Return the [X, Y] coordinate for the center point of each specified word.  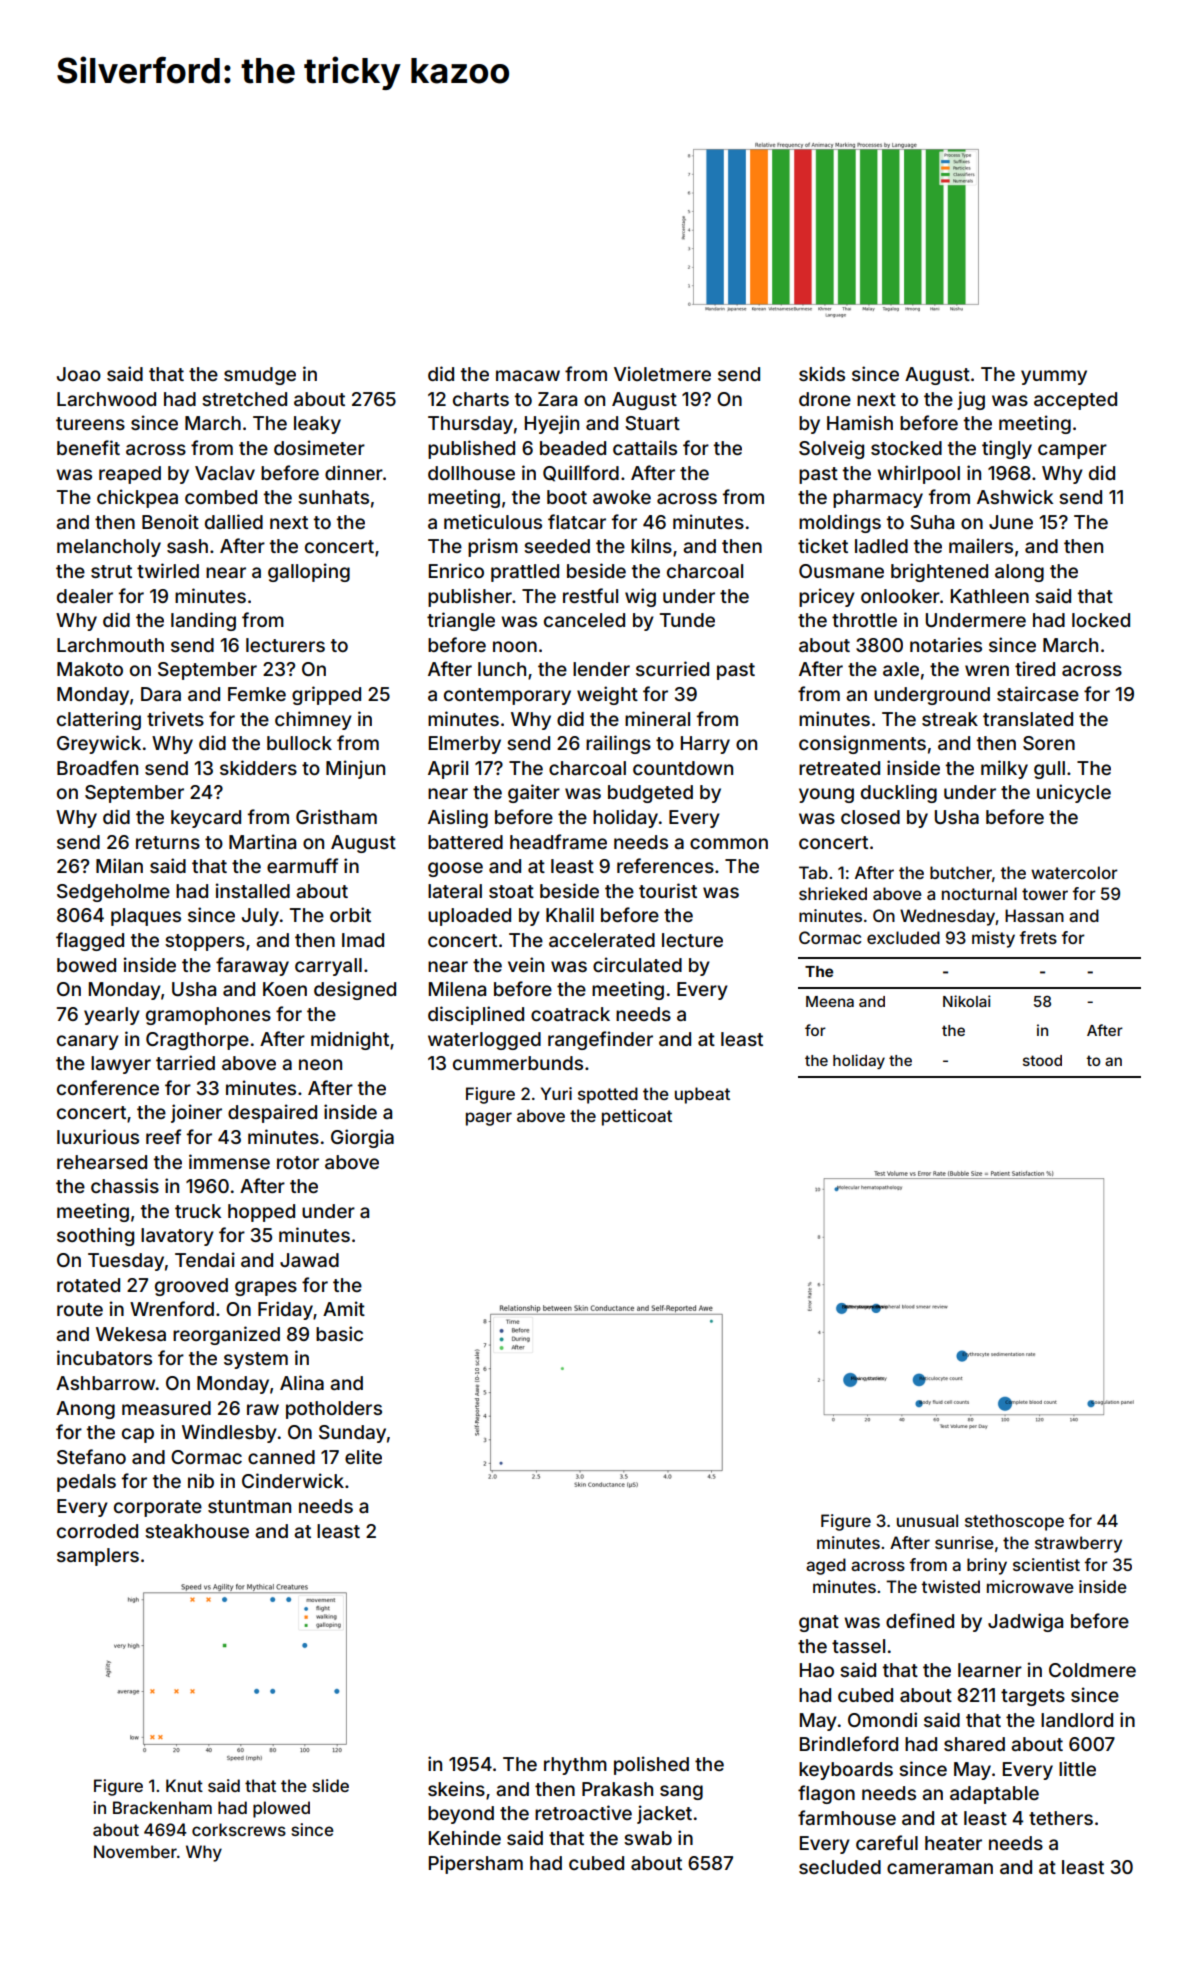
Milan [119, 865]
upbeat [702, 1095]
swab [648, 1838]
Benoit [170, 521]
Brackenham [162, 1807]
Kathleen [990, 596]
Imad [363, 940]
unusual [927, 1520]
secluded [840, 1867]
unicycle [1074, 793]
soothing [95, 1236]
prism [493, 547]
